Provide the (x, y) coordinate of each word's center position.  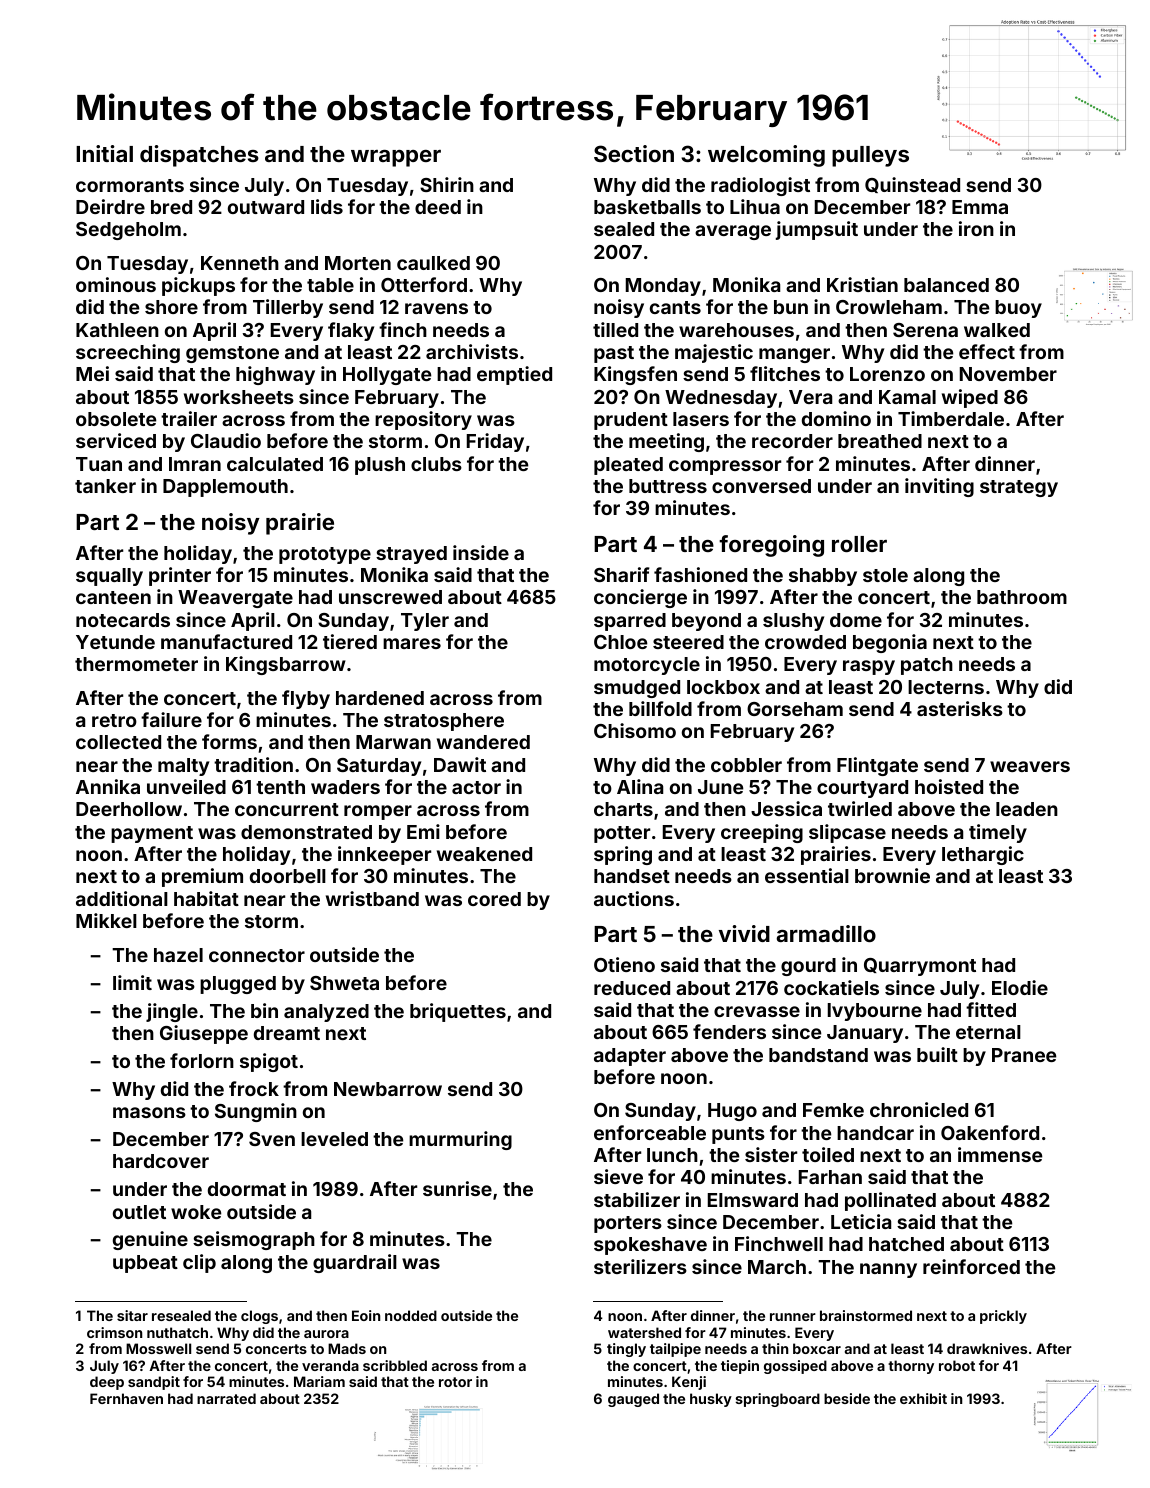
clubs (436, 464)
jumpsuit (817, 230)
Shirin (447, 184)
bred (171, 207)
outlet (139, 1212)
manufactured (226, 641)
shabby (823, 577)
